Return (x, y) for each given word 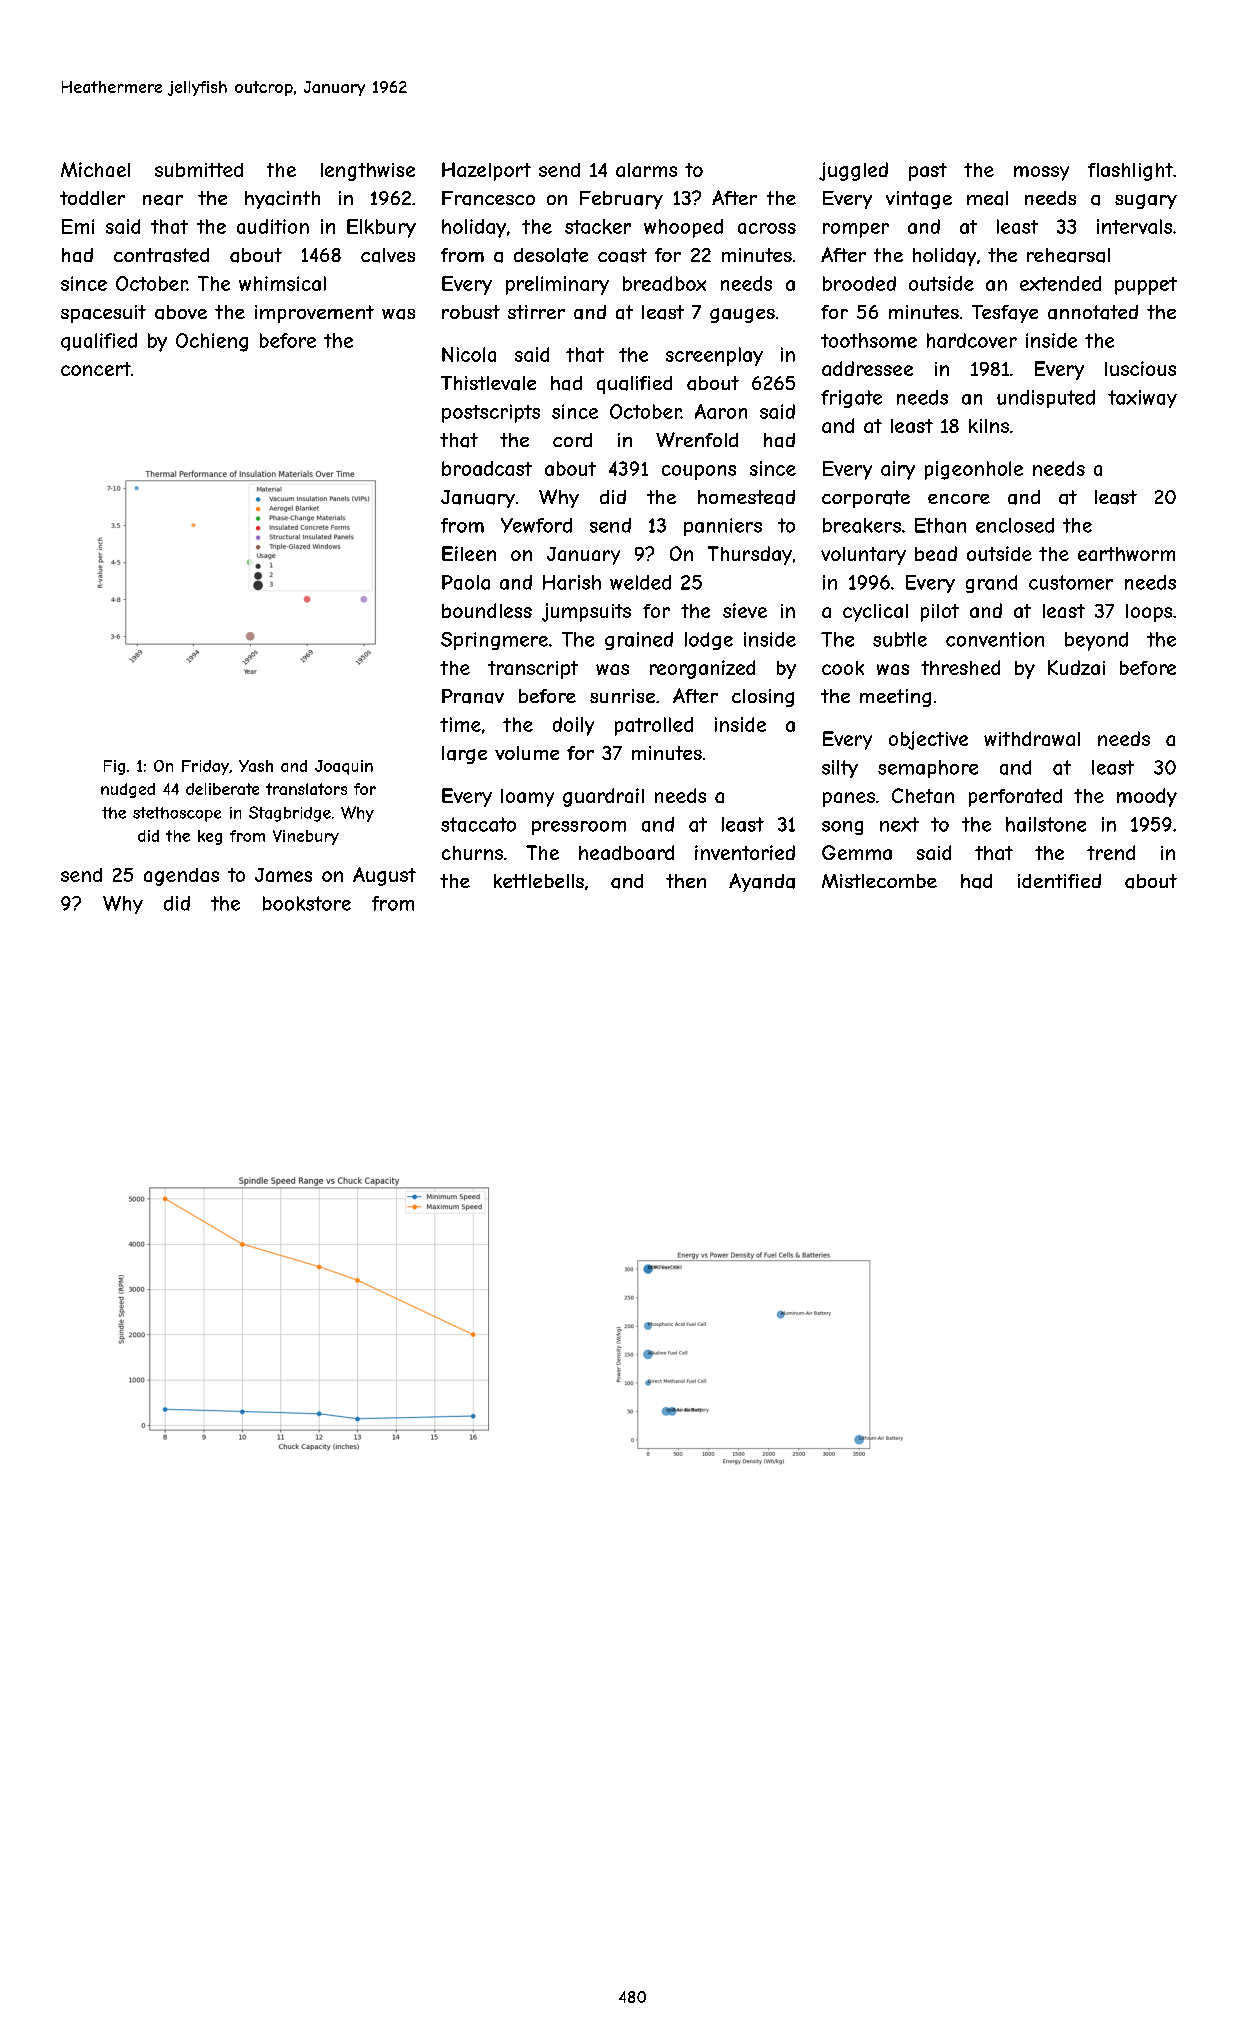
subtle (900, 639)
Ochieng (212, 342)
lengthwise (368, 172)
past (928, 172)
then (686, 881)
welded (640, 582)
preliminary (557, 285)
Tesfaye (1005, 314)
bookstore (307, 903)
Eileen (469, 553)
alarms (646, 170)
